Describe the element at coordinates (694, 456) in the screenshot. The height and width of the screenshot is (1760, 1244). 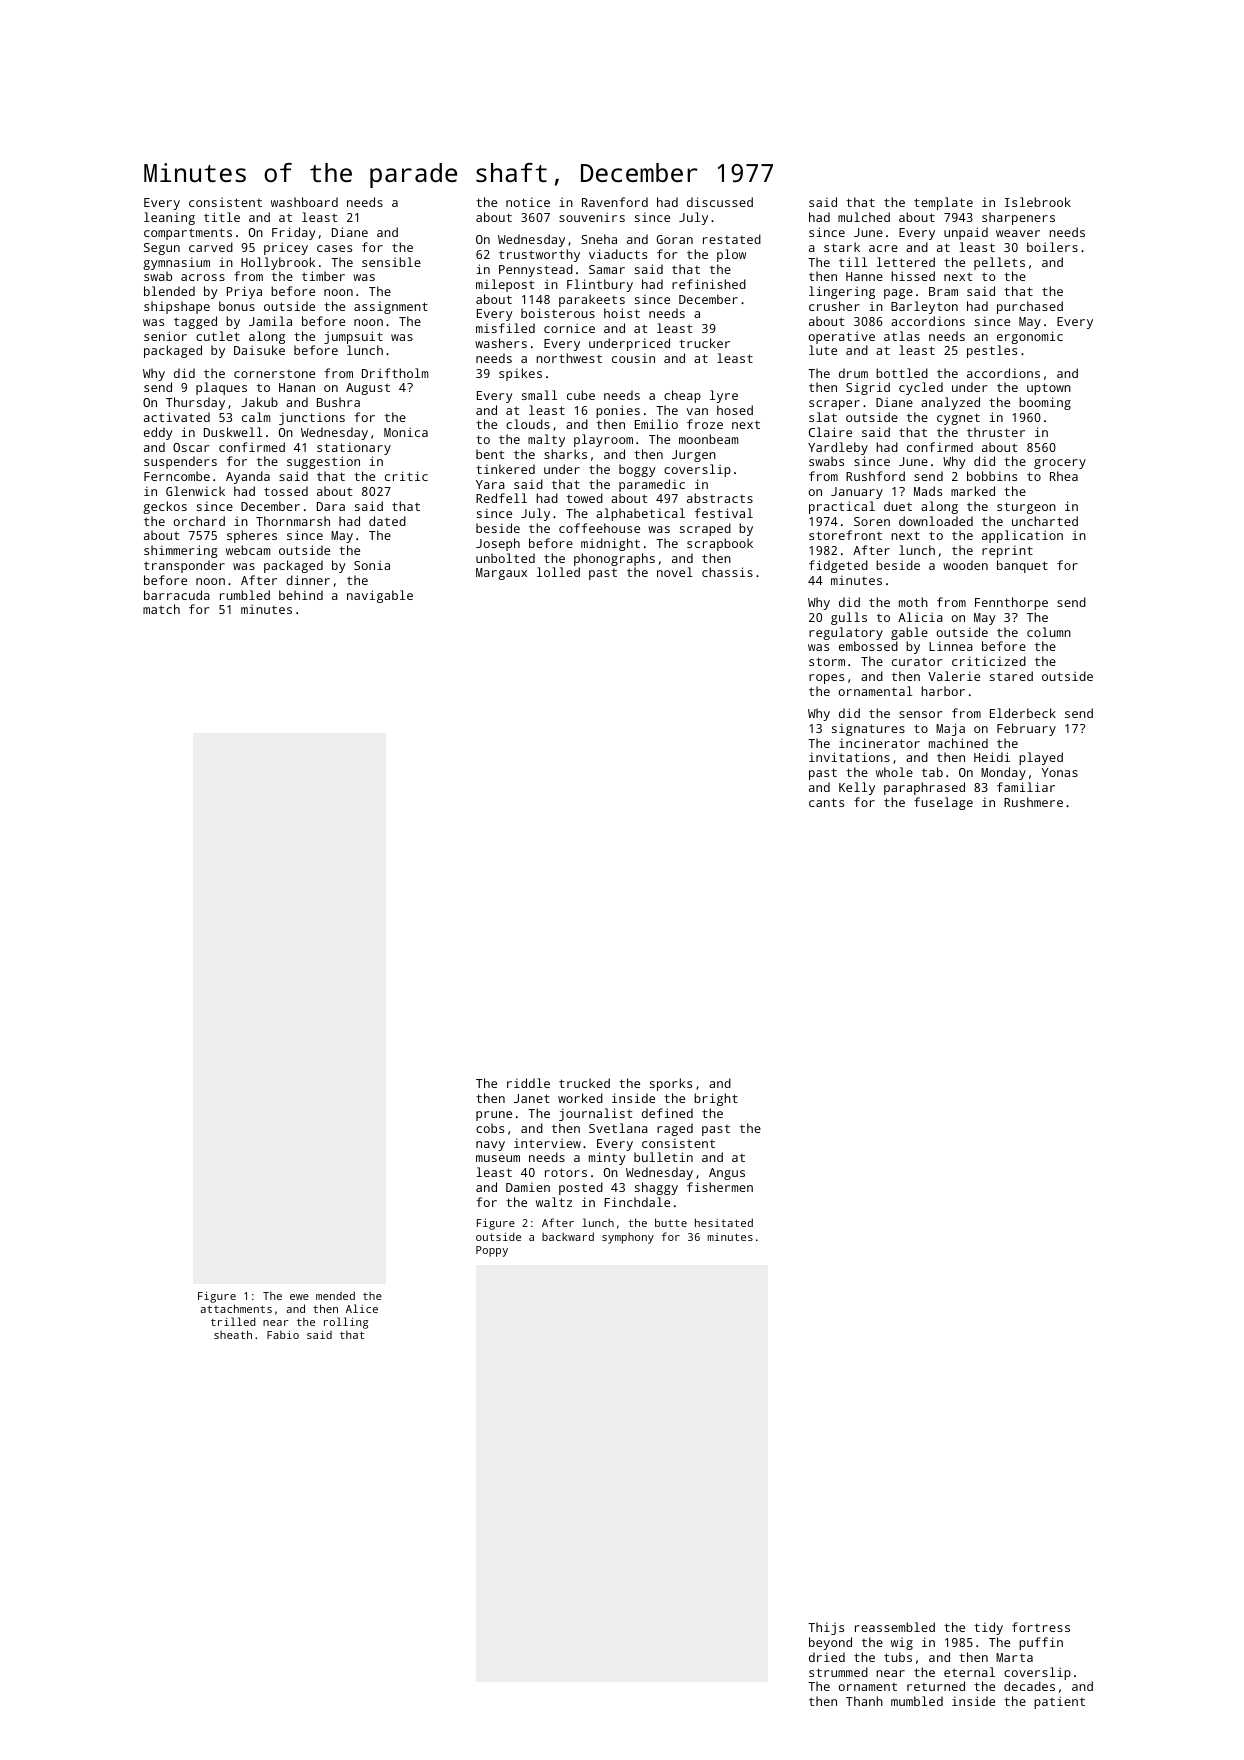
I see `Jurgen` at that location.
